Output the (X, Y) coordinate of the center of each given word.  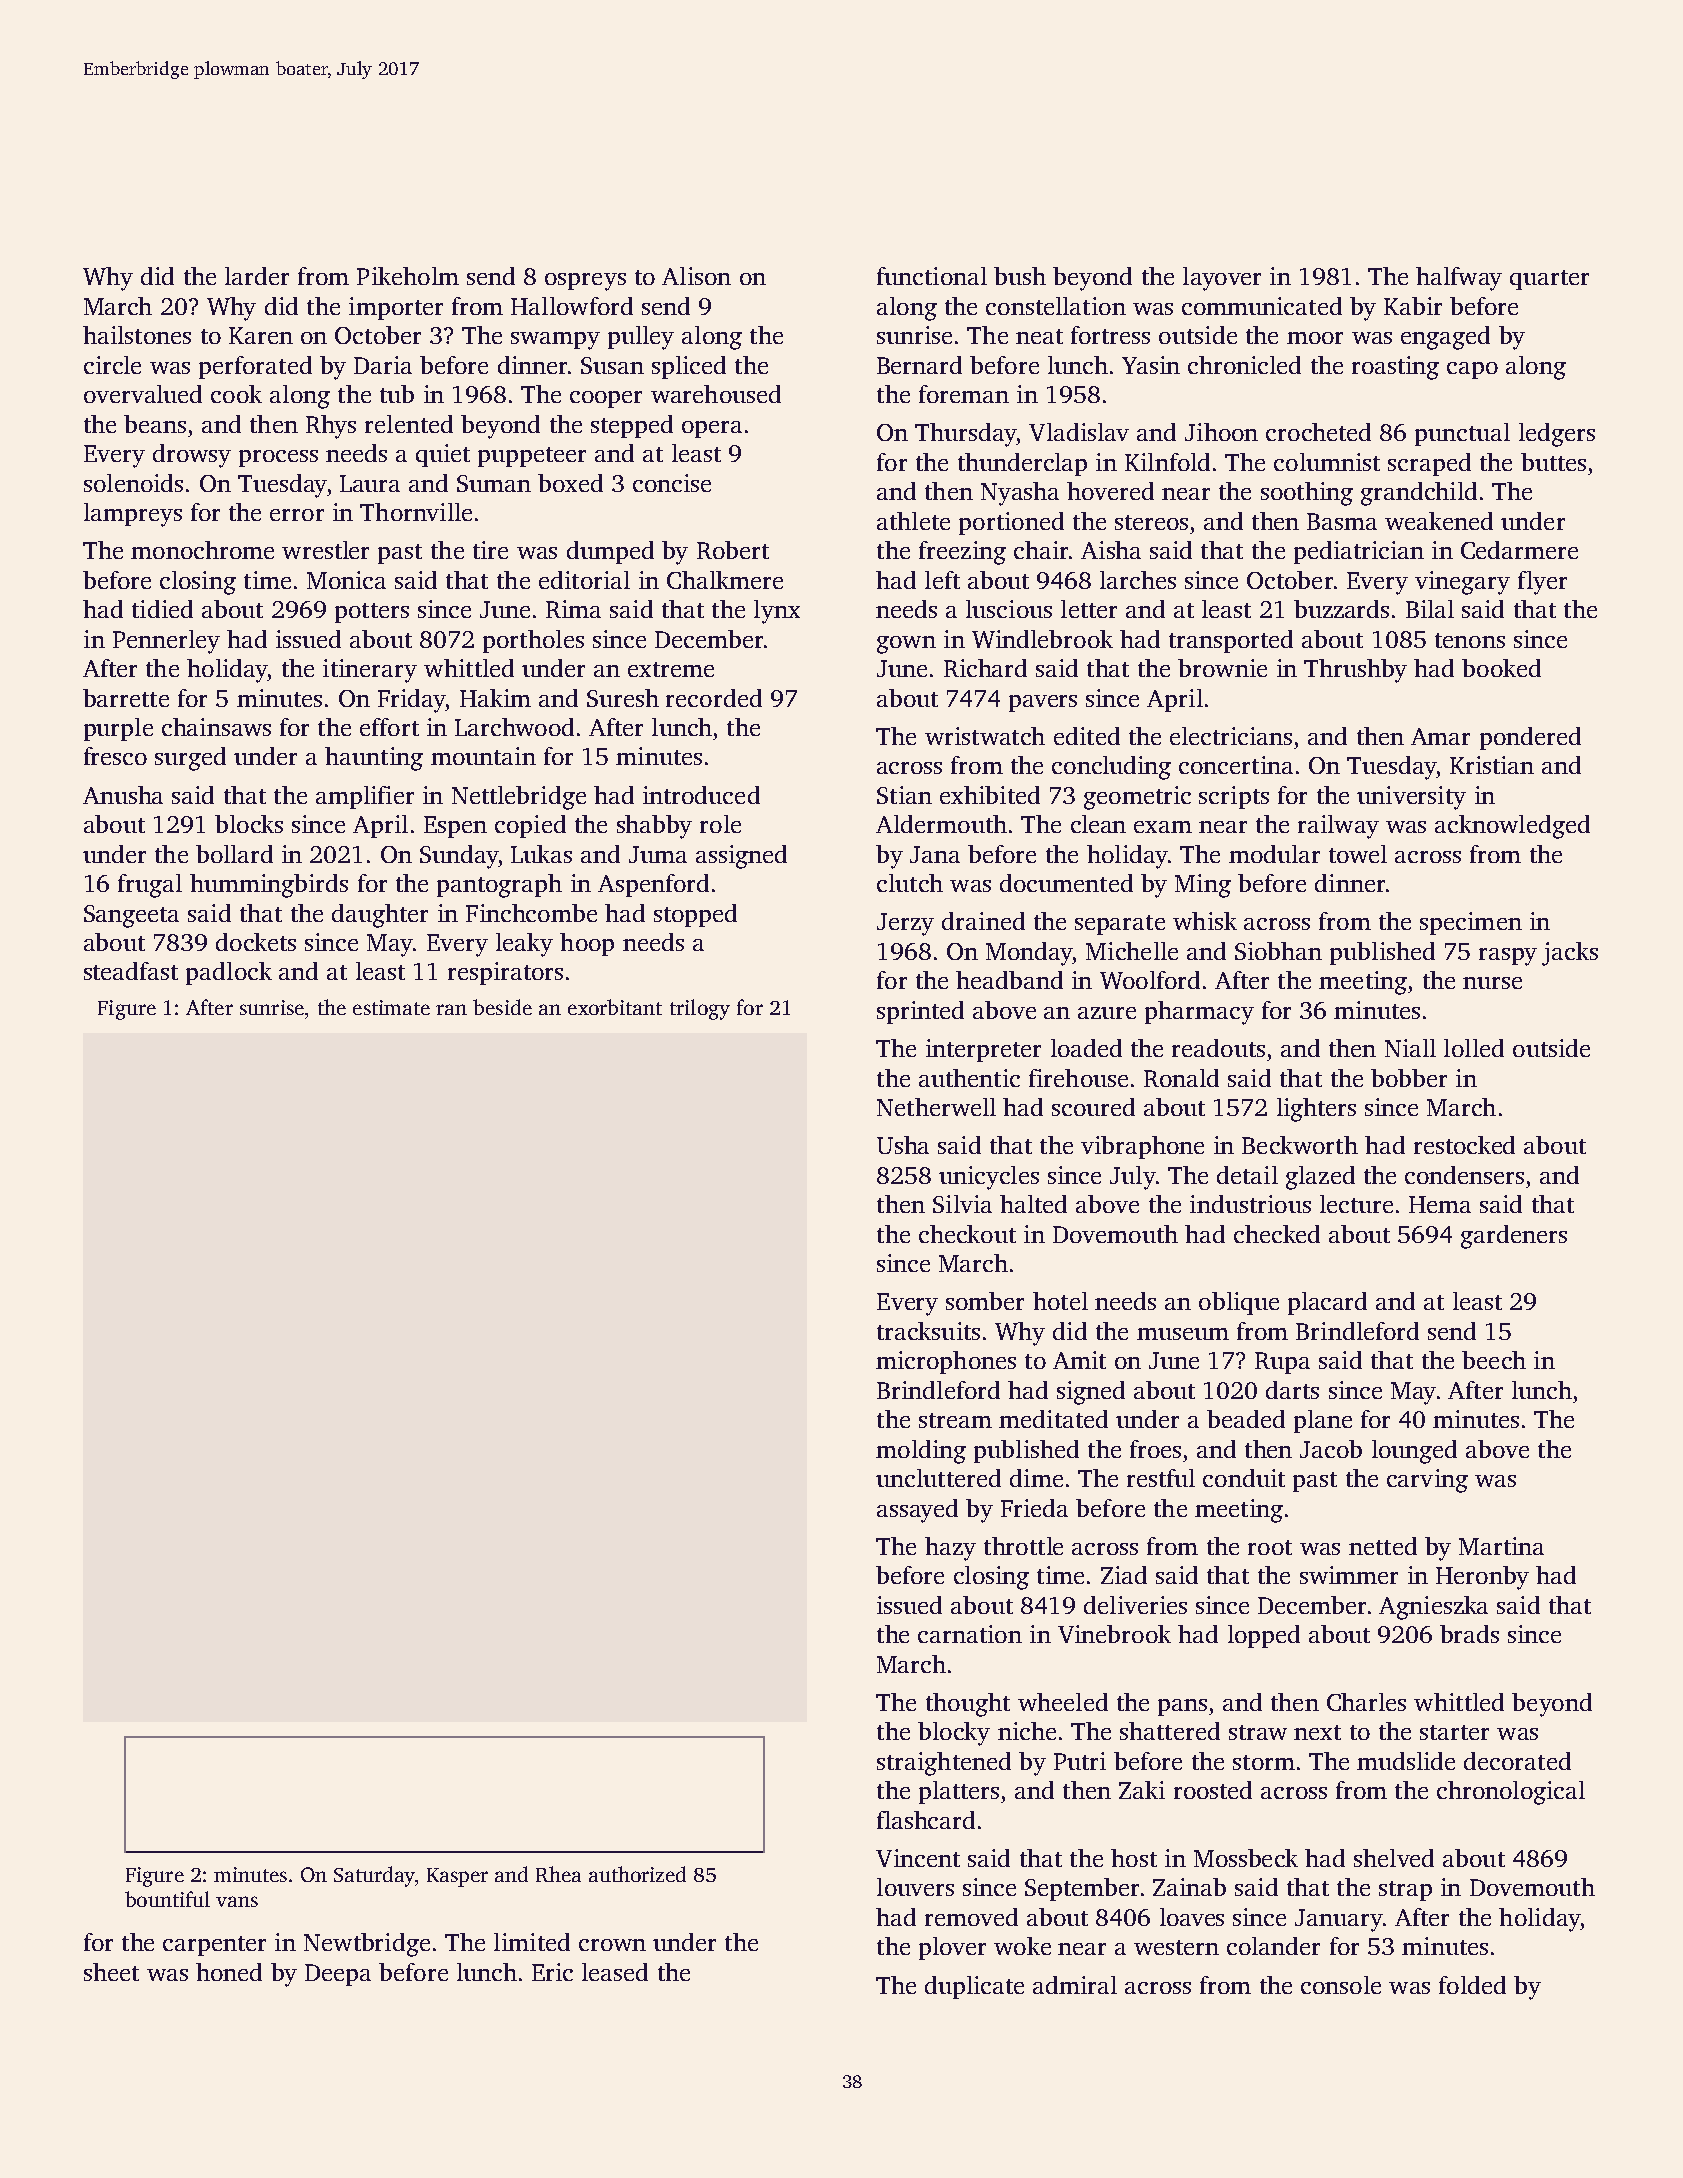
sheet (111, 1972)
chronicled (1244, 365)
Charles (1366, 1702)
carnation (970, 1634)
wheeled (1063, 1702)
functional (932, 276)
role (720, 824)
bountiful (167, 1899)
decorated (1517, 1761)
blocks (249, 824)
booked (1501, 668)
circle (112, 365)
